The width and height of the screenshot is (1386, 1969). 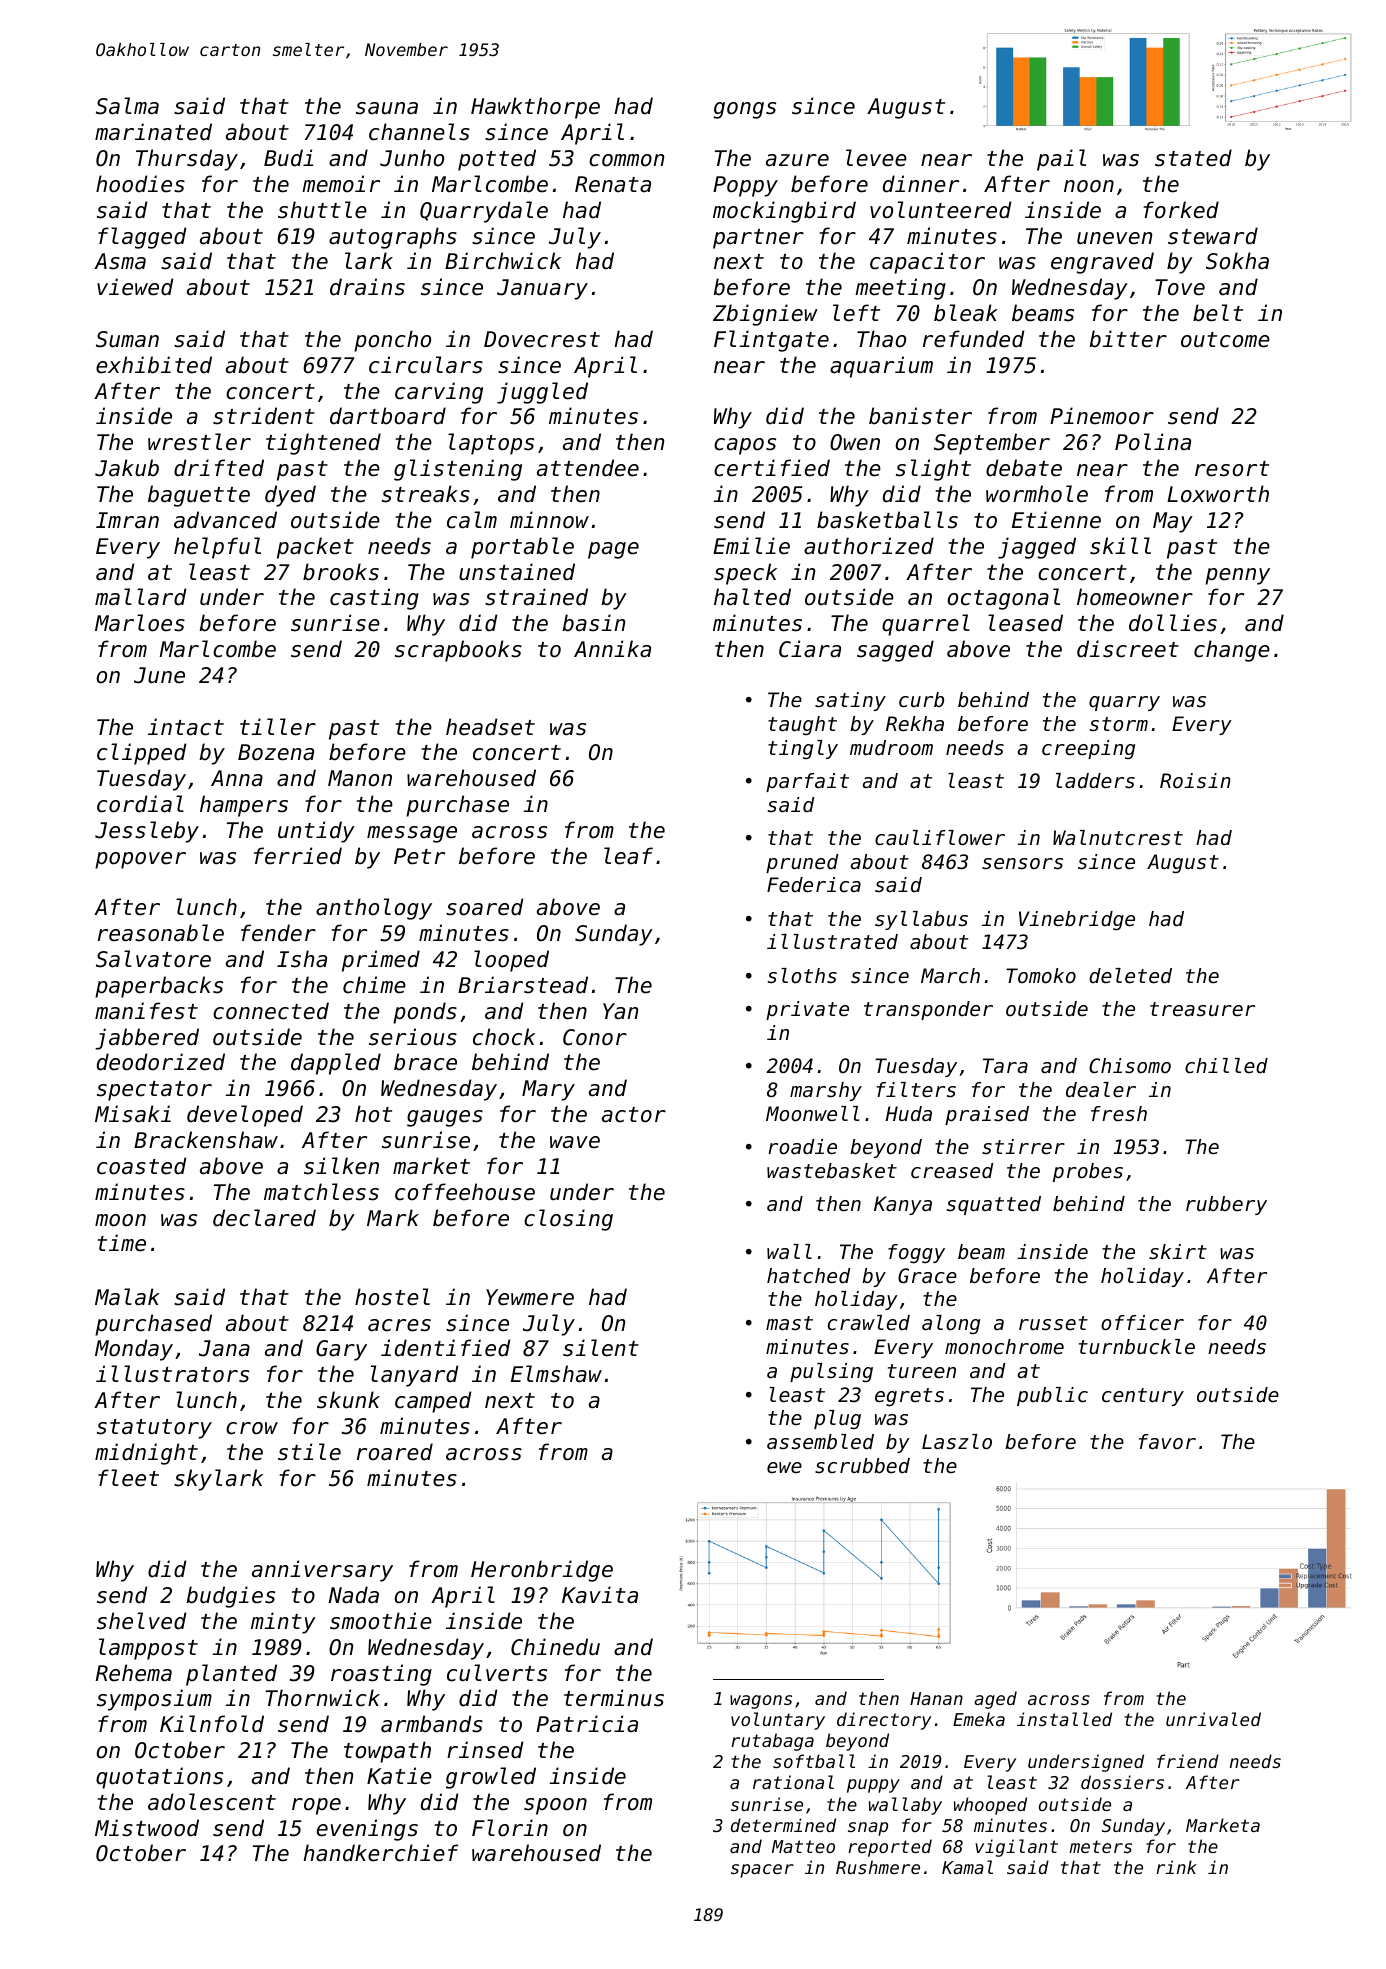 I want to click on stated, so click(x=1193, y=158).
